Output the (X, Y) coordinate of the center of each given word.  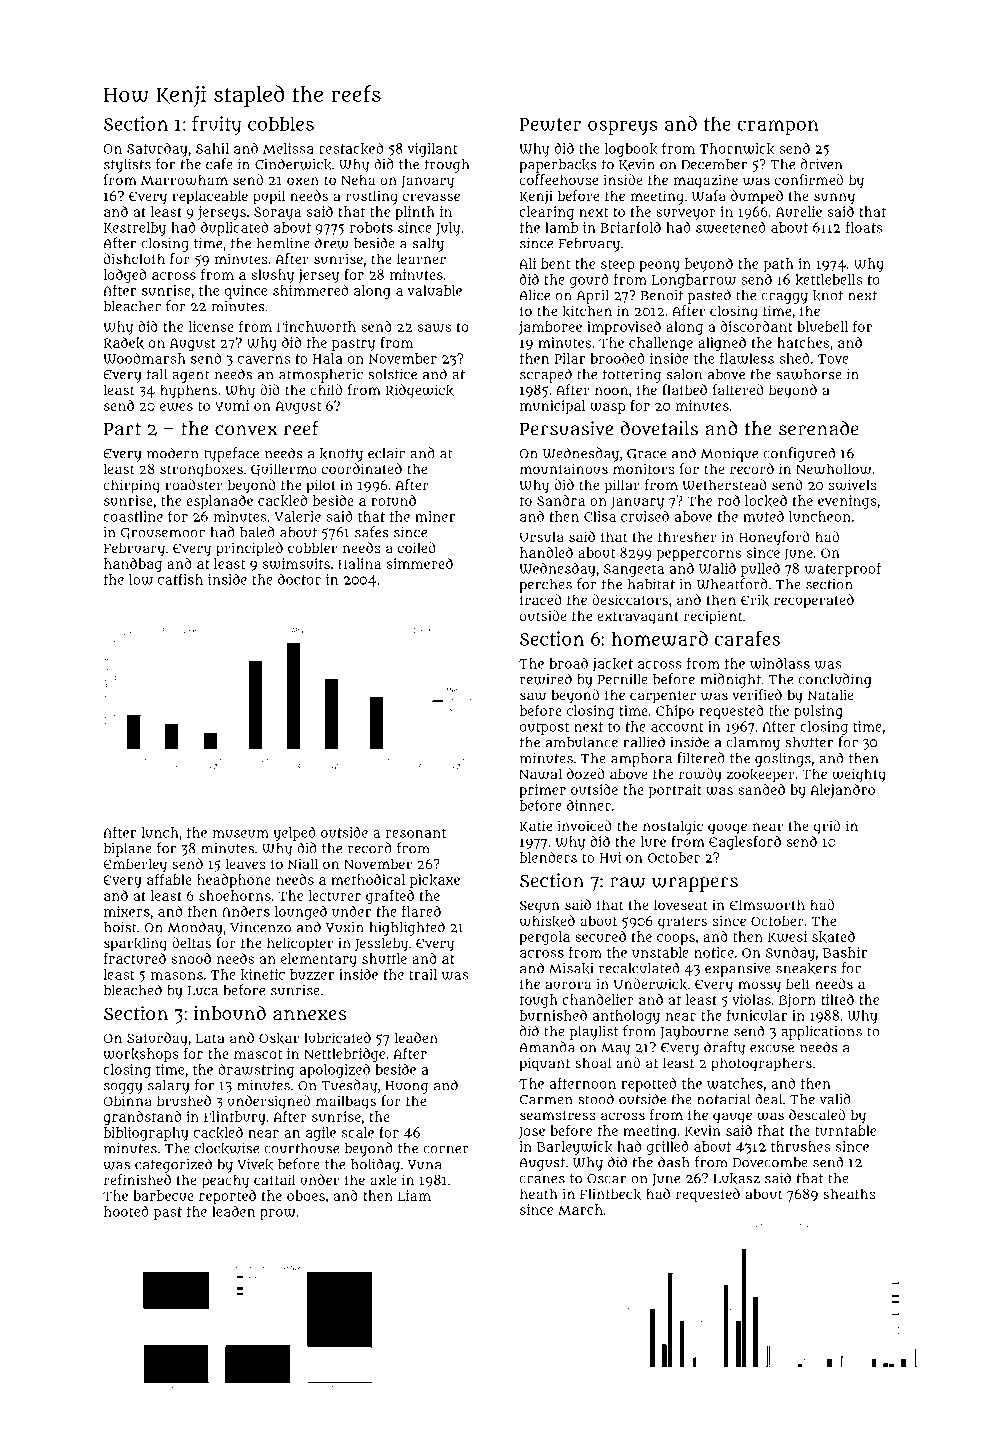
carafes (747, 638)
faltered (738, 389)
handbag (133, 565)
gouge (727, 829)
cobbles (281, 123)
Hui (610, 857)
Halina (359, 563)
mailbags (346, 1102)
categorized (173, 1165)
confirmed (809, 179)
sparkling (135, 944)
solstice (392, 374)
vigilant (432, 150)
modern (173, 453)
